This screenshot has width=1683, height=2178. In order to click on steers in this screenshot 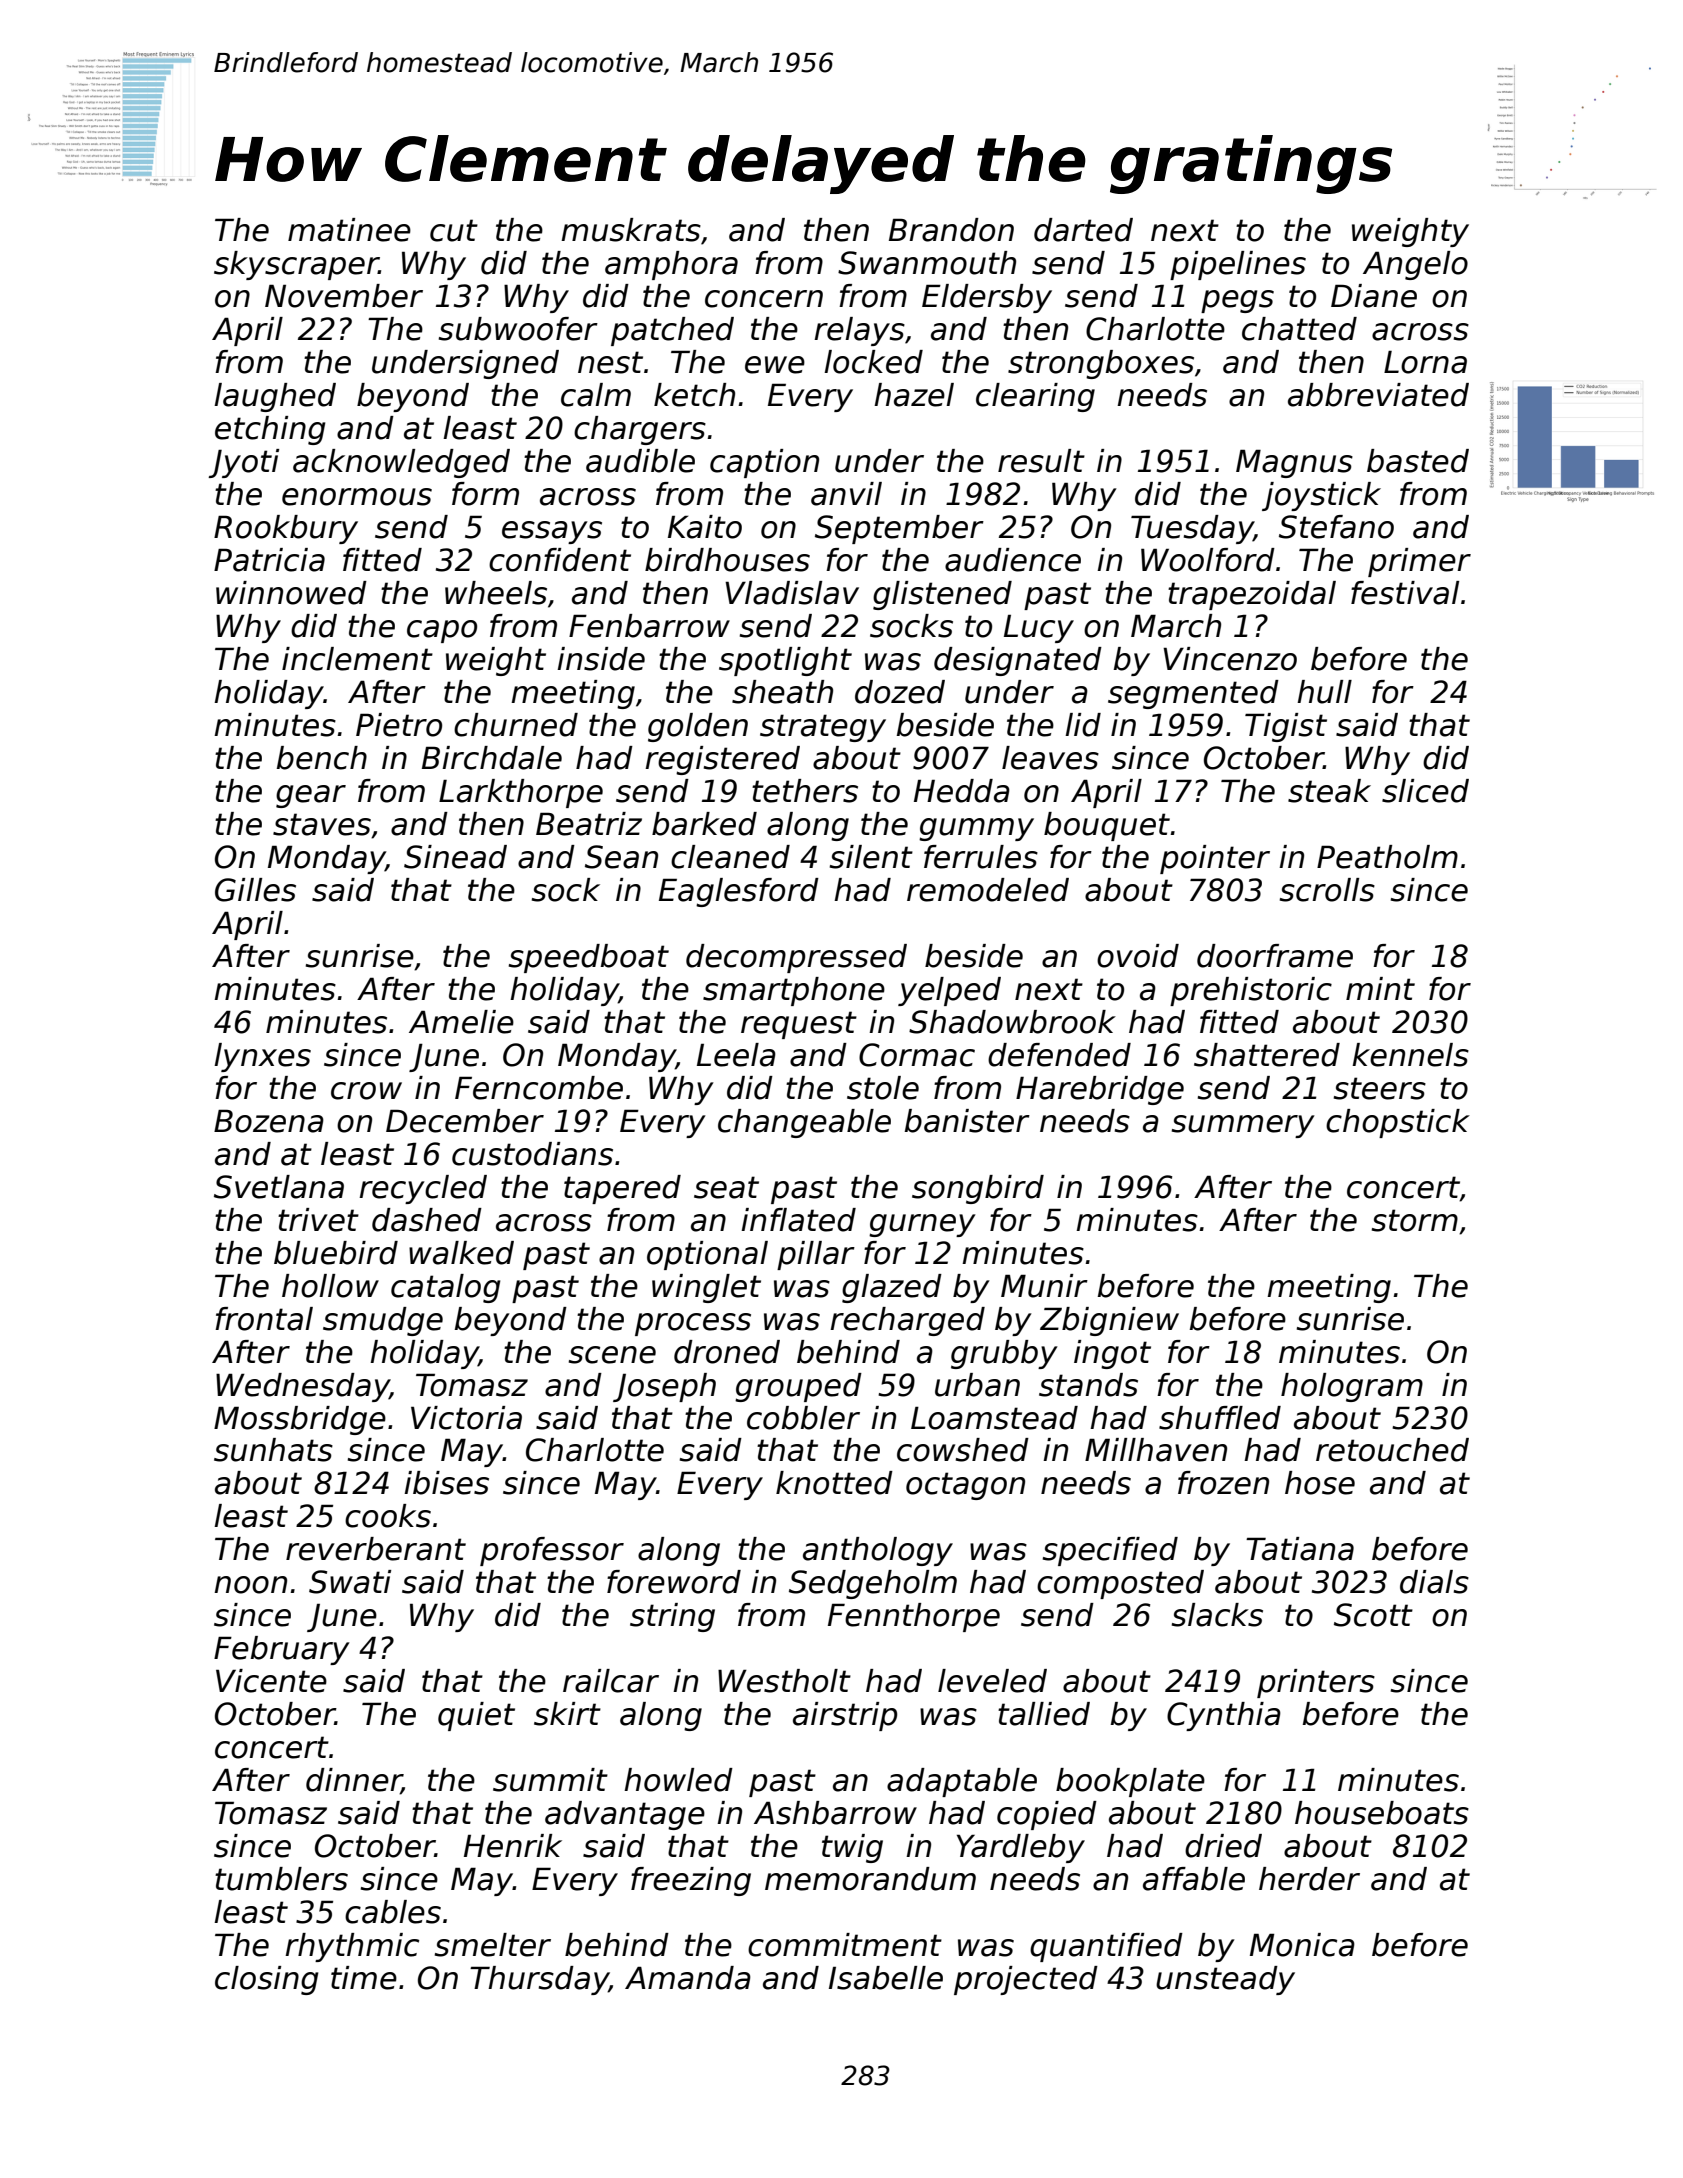, I will do `click(1380, 1088)`.
